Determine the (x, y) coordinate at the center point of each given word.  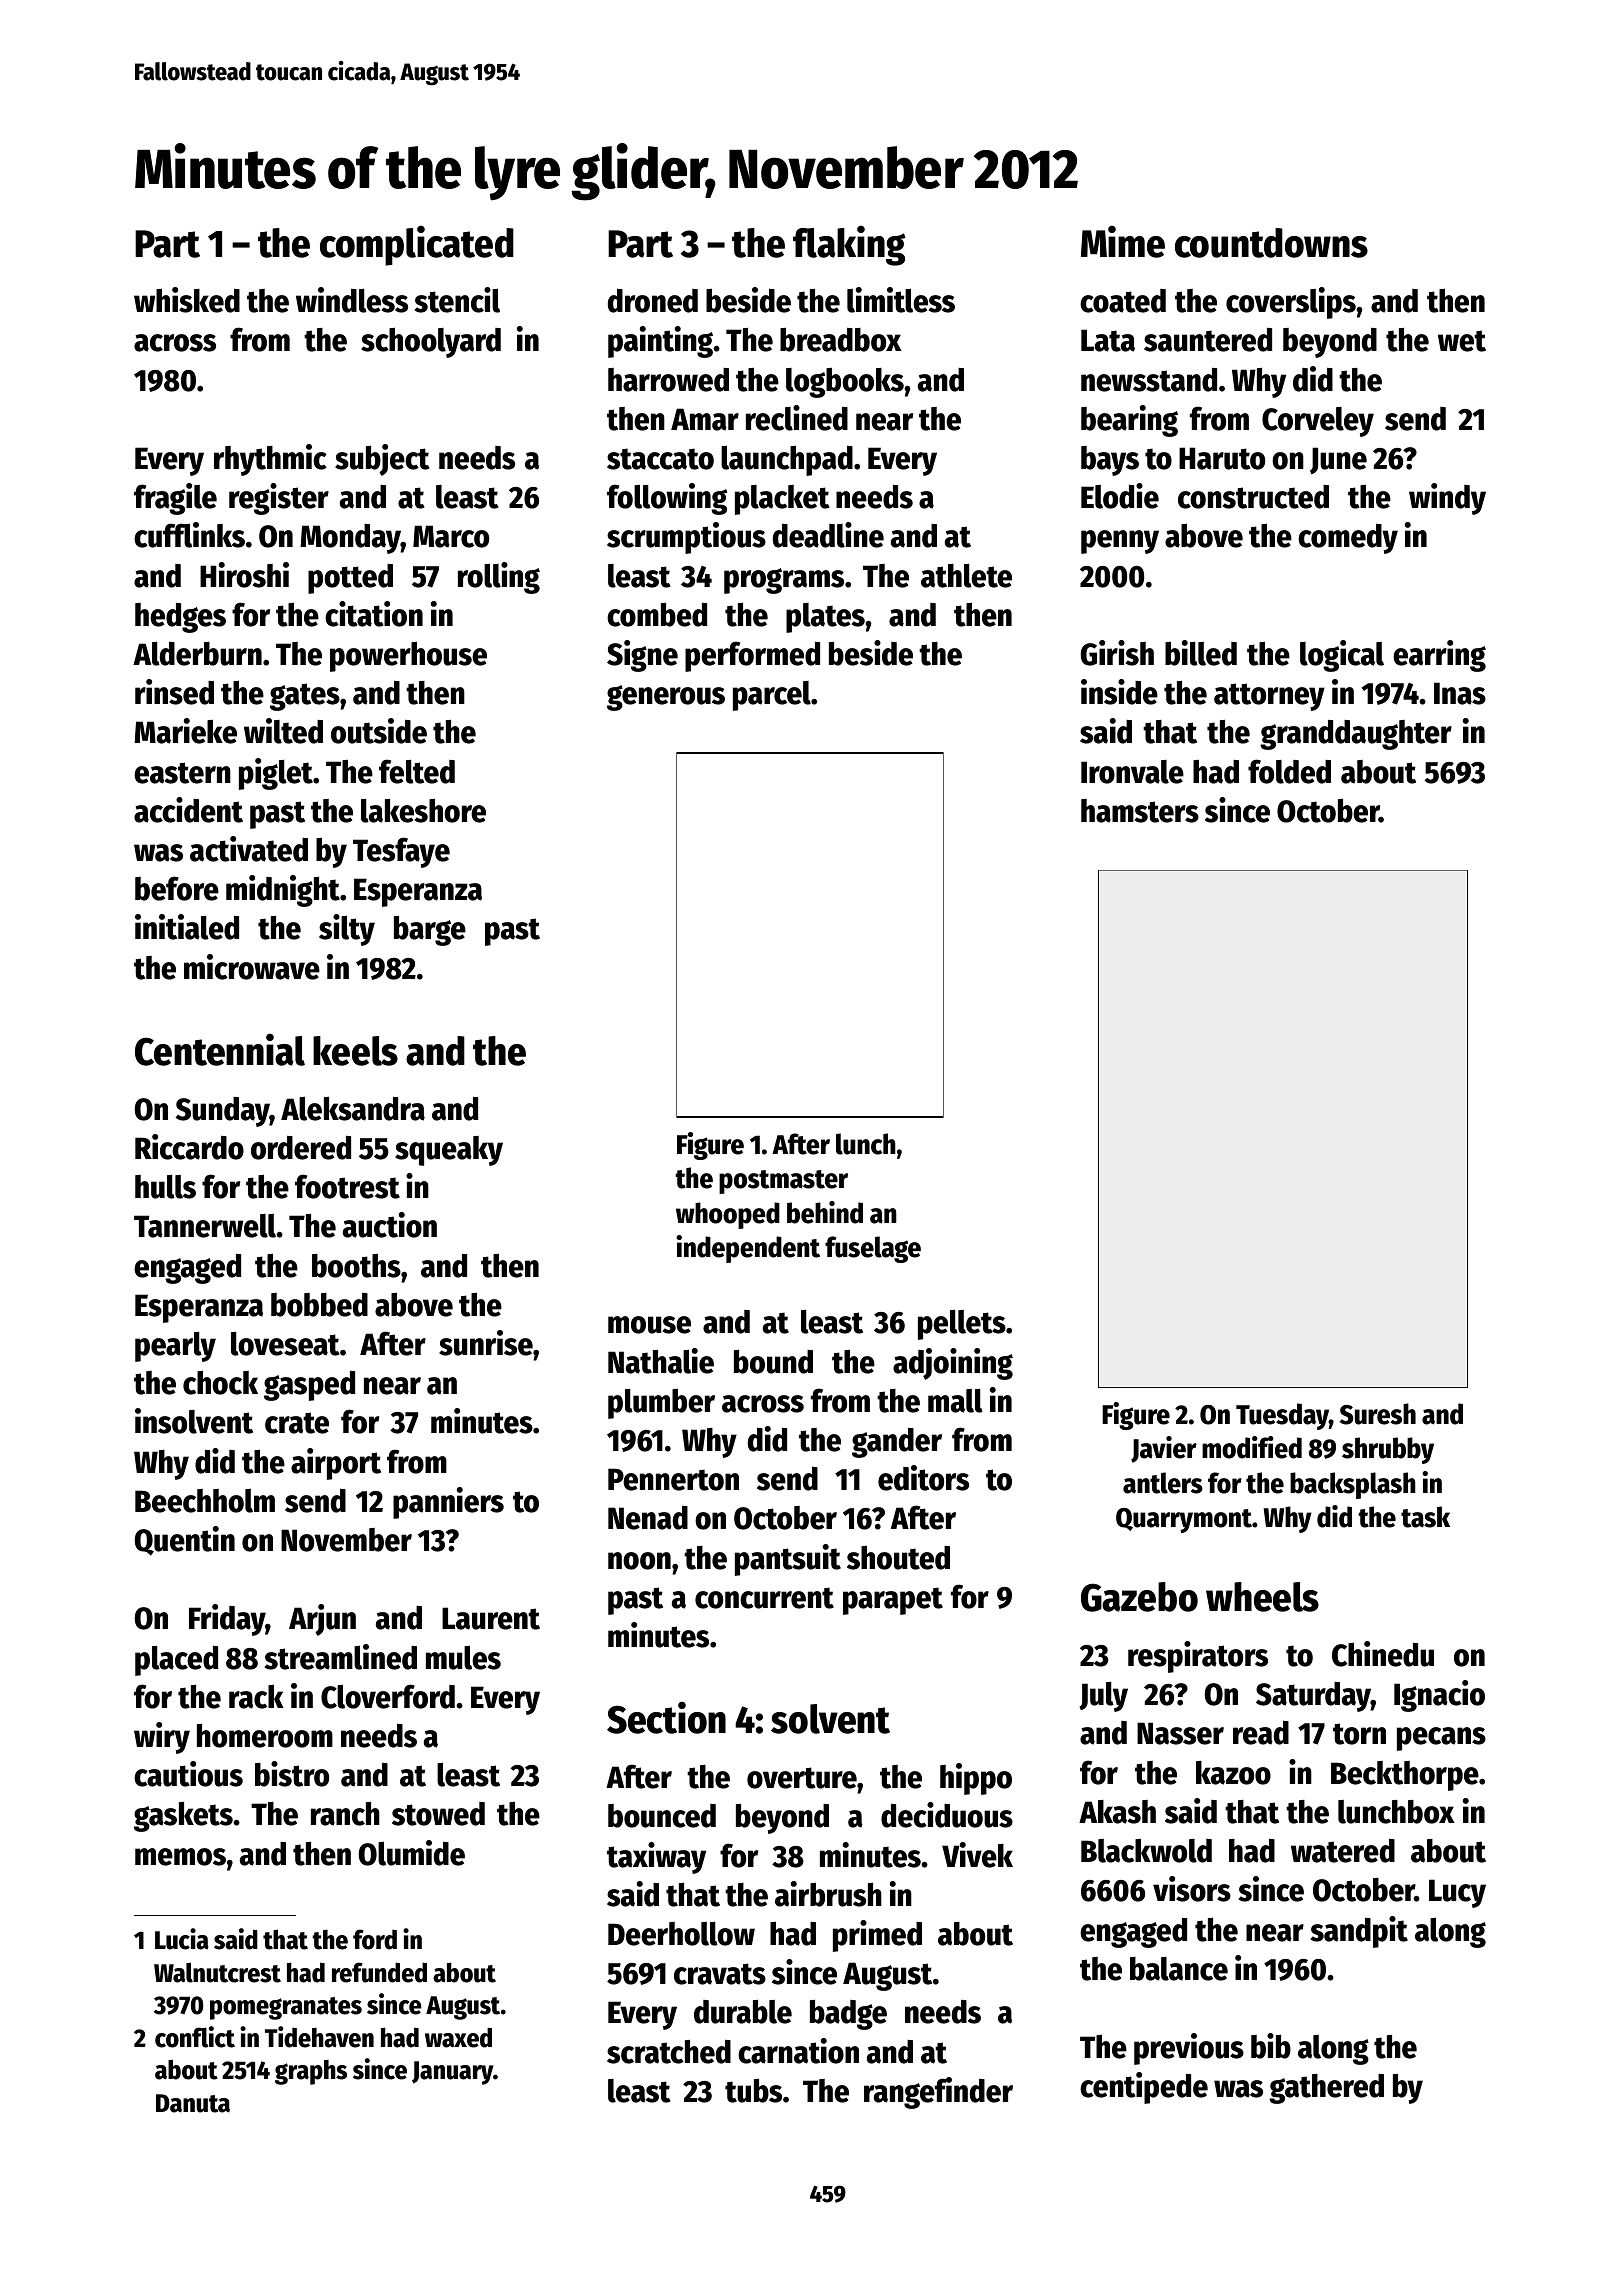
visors (1192, 1889)
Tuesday (1282, 1416)
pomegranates (286, 2008)
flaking (849, 245)
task (1425, 1517)
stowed (438, 1814)
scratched (669, 2052)
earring (1439, 656)
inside (1119, 692)
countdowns (1271, 243)
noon (639, 1561)
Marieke (185, 731)
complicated (417, 245)
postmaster (783, 1182)
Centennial (220, 1049)
